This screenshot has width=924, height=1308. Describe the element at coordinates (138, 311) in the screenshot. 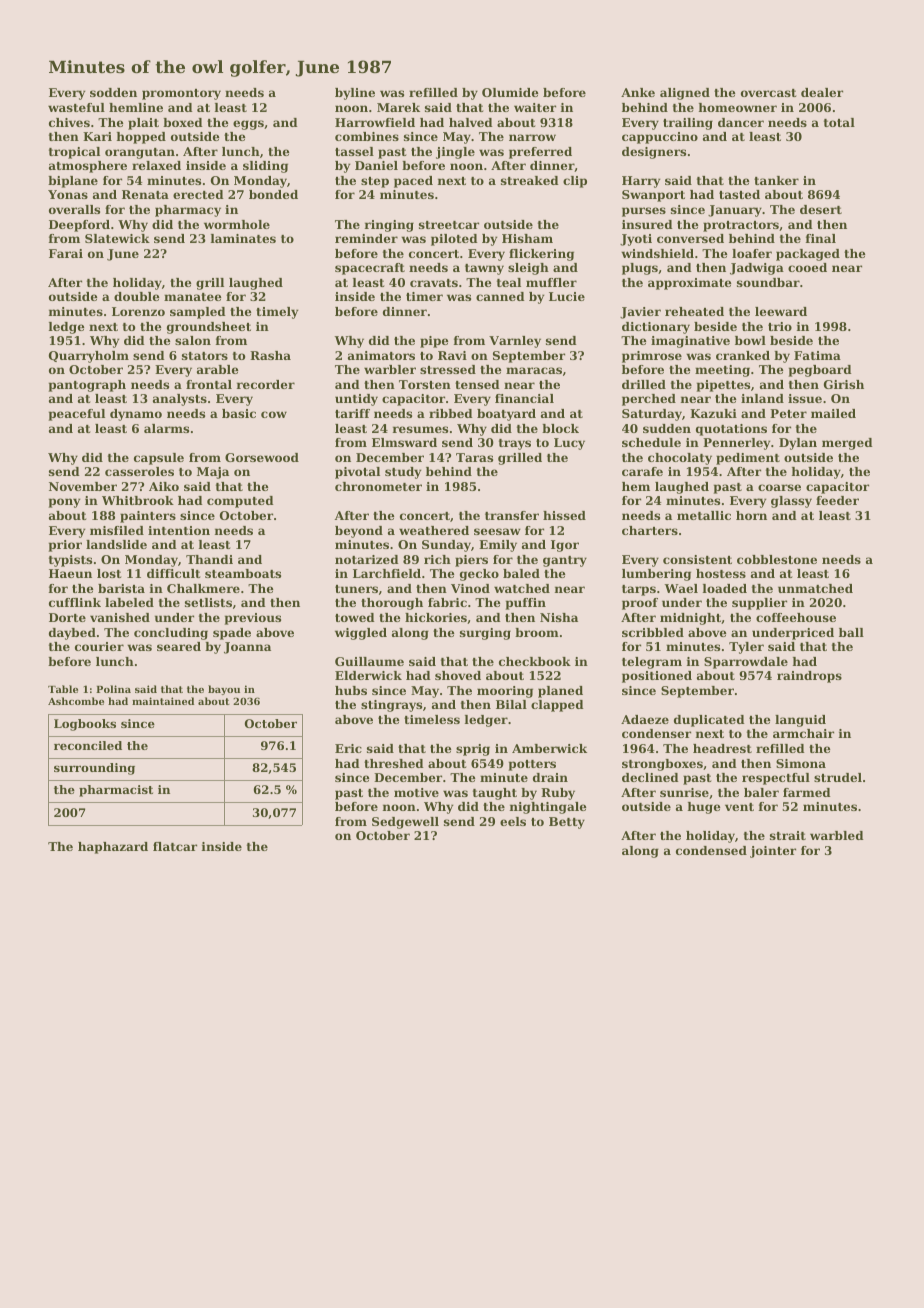

I see `Lorenzo` at that location.
